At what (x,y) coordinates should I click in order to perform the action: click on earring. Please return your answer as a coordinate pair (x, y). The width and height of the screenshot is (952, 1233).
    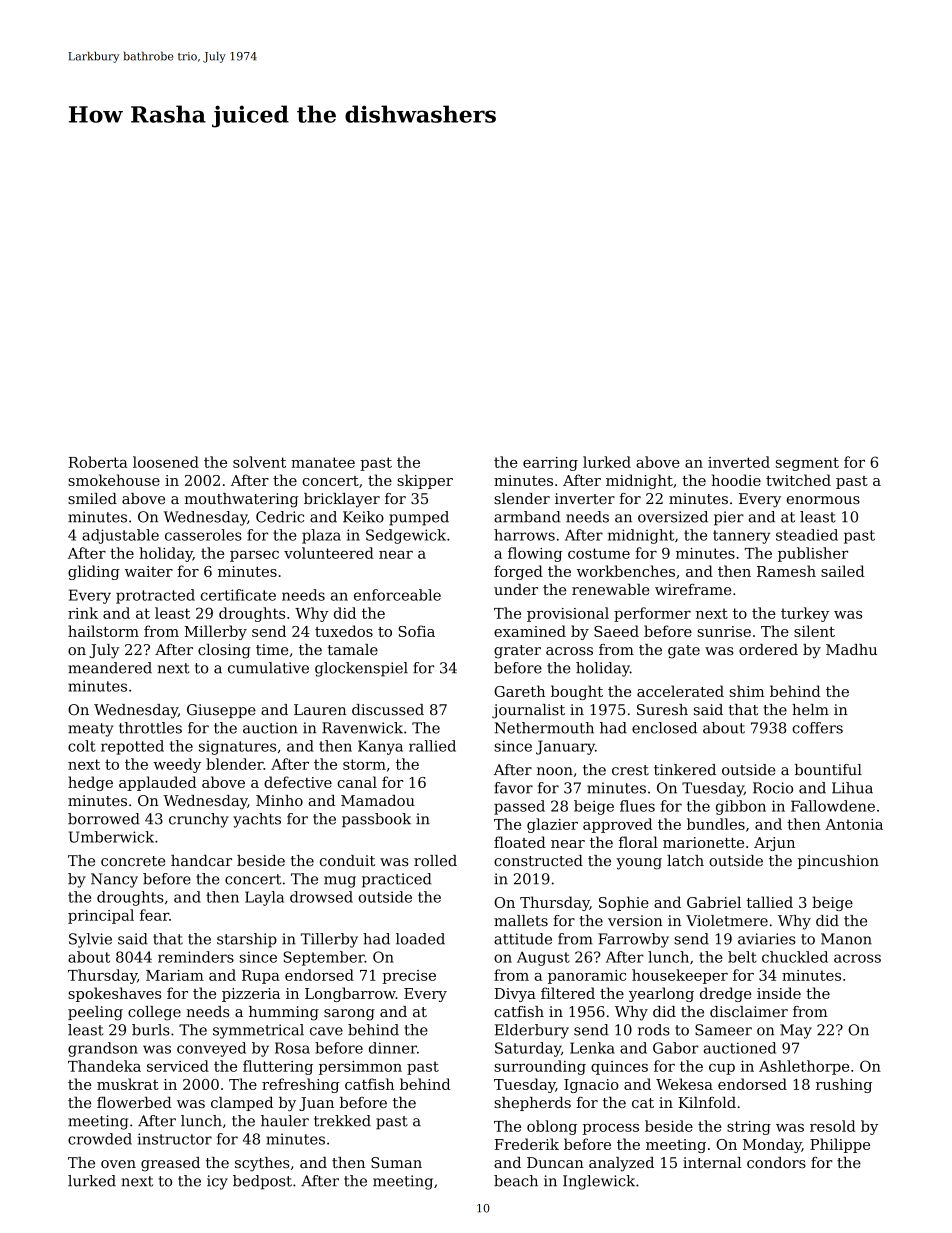
    Looking at the image, I should click on (550, 464).
